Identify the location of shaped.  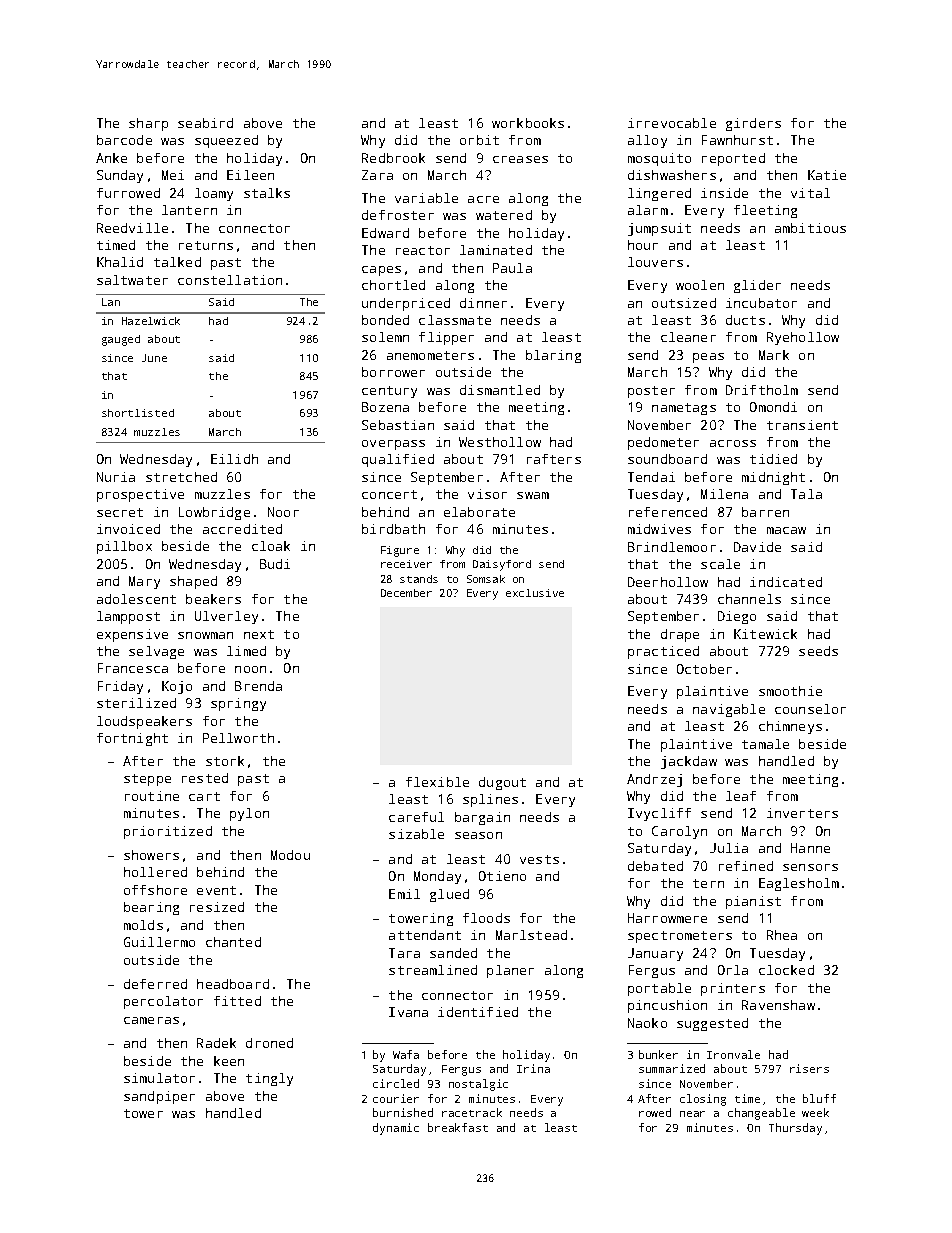
(193, 582).
